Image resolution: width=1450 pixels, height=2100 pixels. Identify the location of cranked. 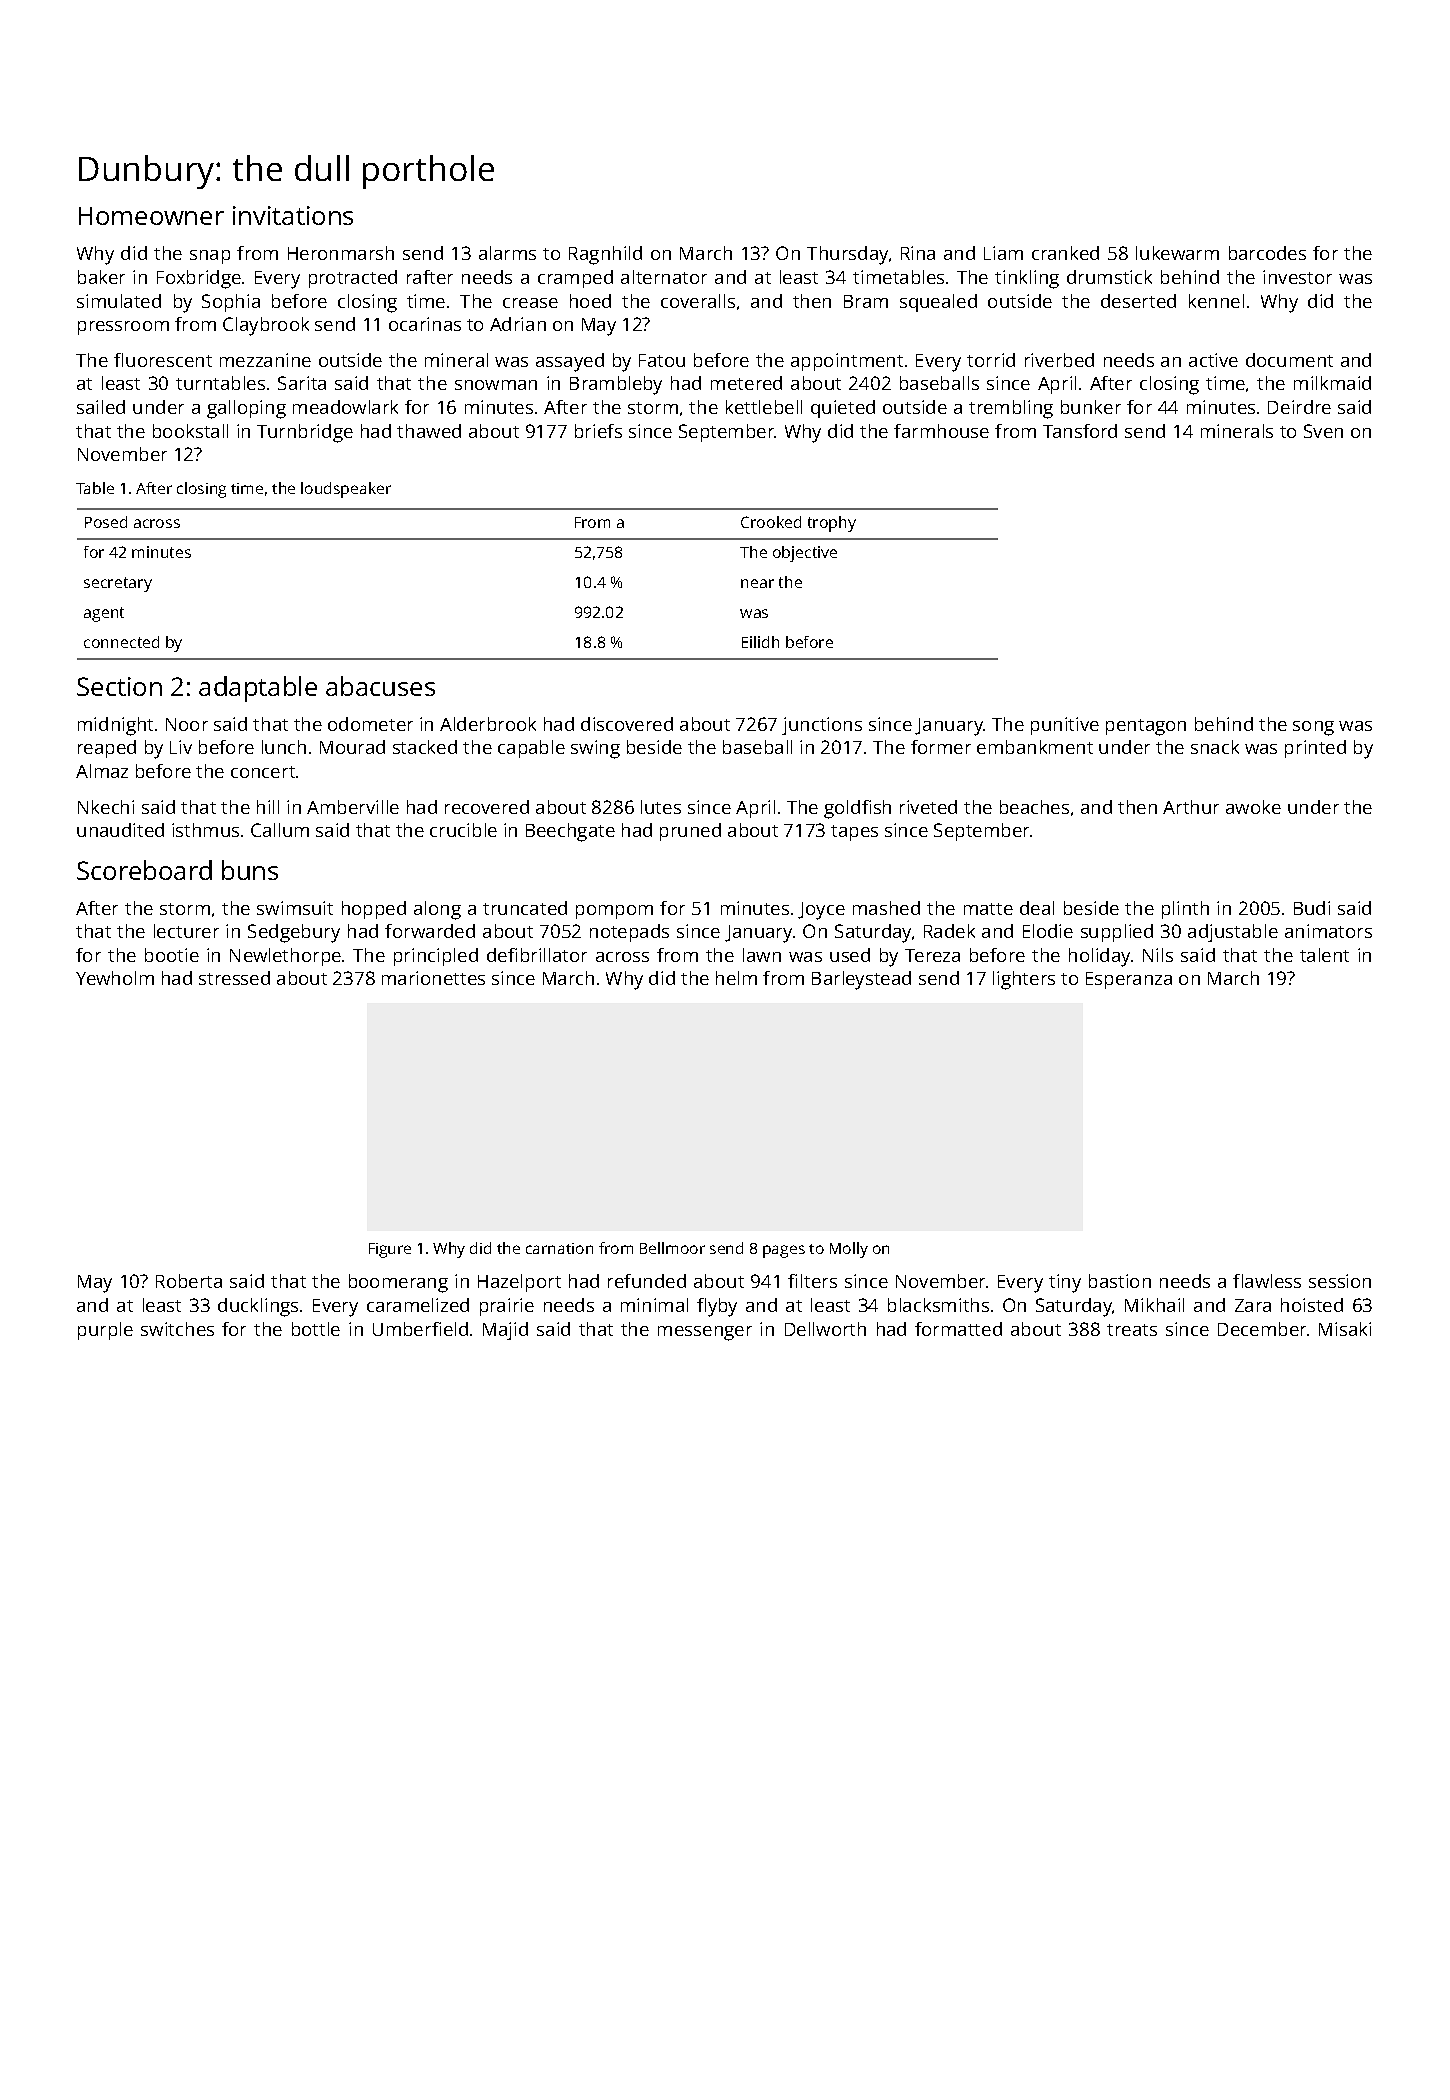
(1065, 253).
